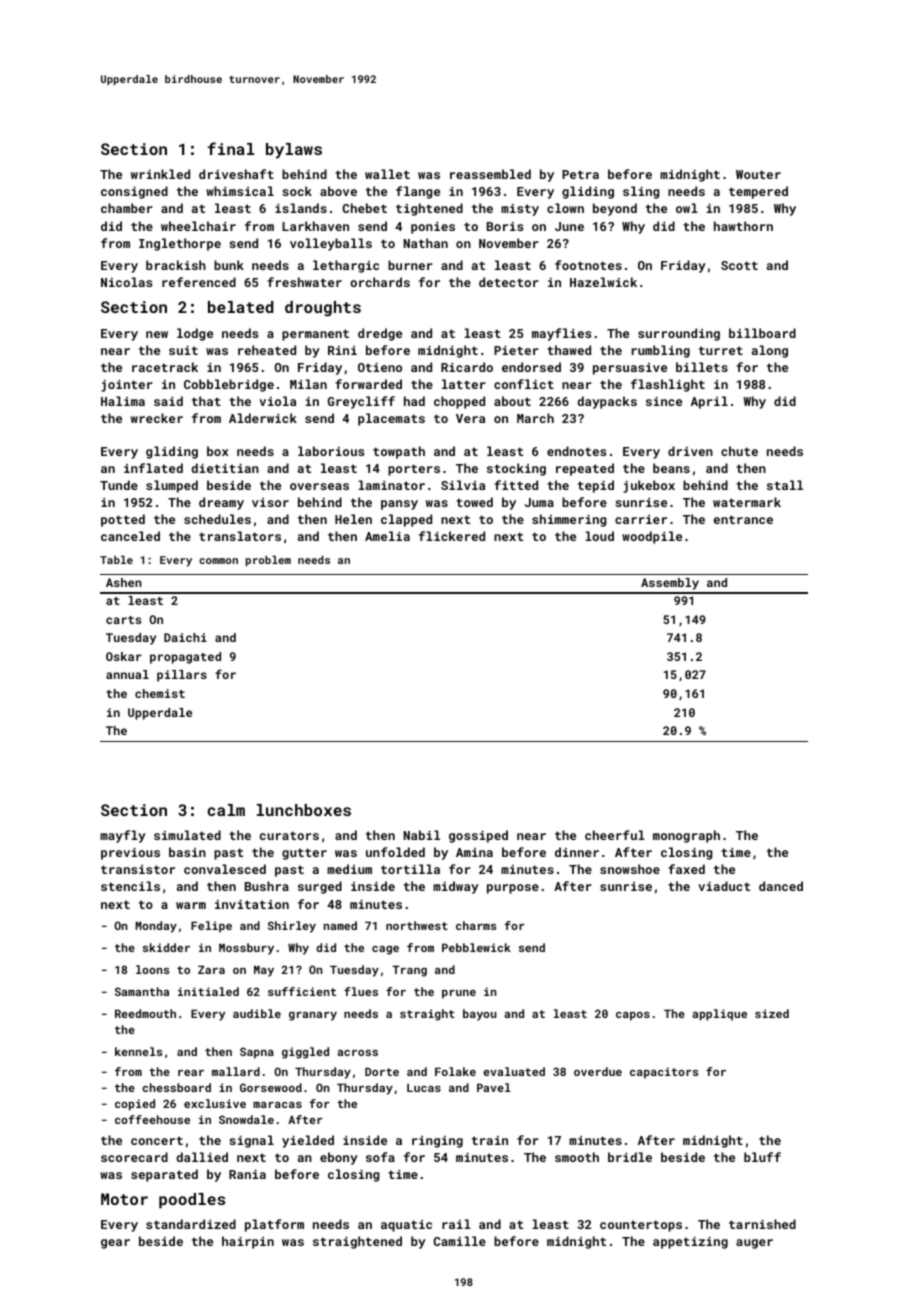 Image resolution: width=908 pixels, height=1316 pixels. Describe the element at coordinates (459, 1241) in the screenshot. I see `Camille` at that location.
